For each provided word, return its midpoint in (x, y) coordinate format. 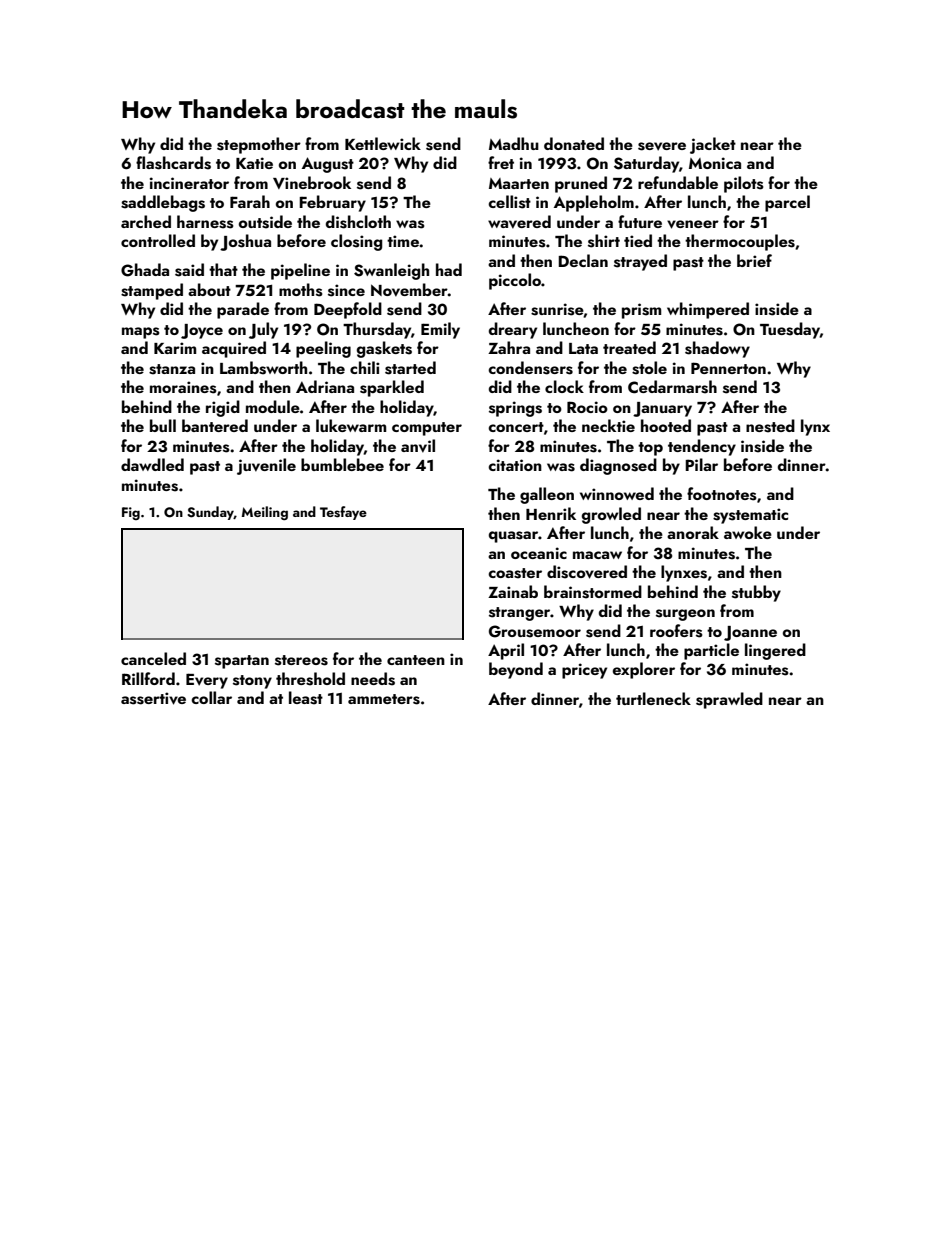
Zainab (513, 591)
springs (515, 409)
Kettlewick (383, 143)
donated (574, 143)
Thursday (377, 330)
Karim (175, 348)
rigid (223, 408)
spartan (242, 662)
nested (770, 426)
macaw (597, 555)
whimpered (708, 310)
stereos (301, 660)
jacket (713, 145)
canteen (416, 660)
